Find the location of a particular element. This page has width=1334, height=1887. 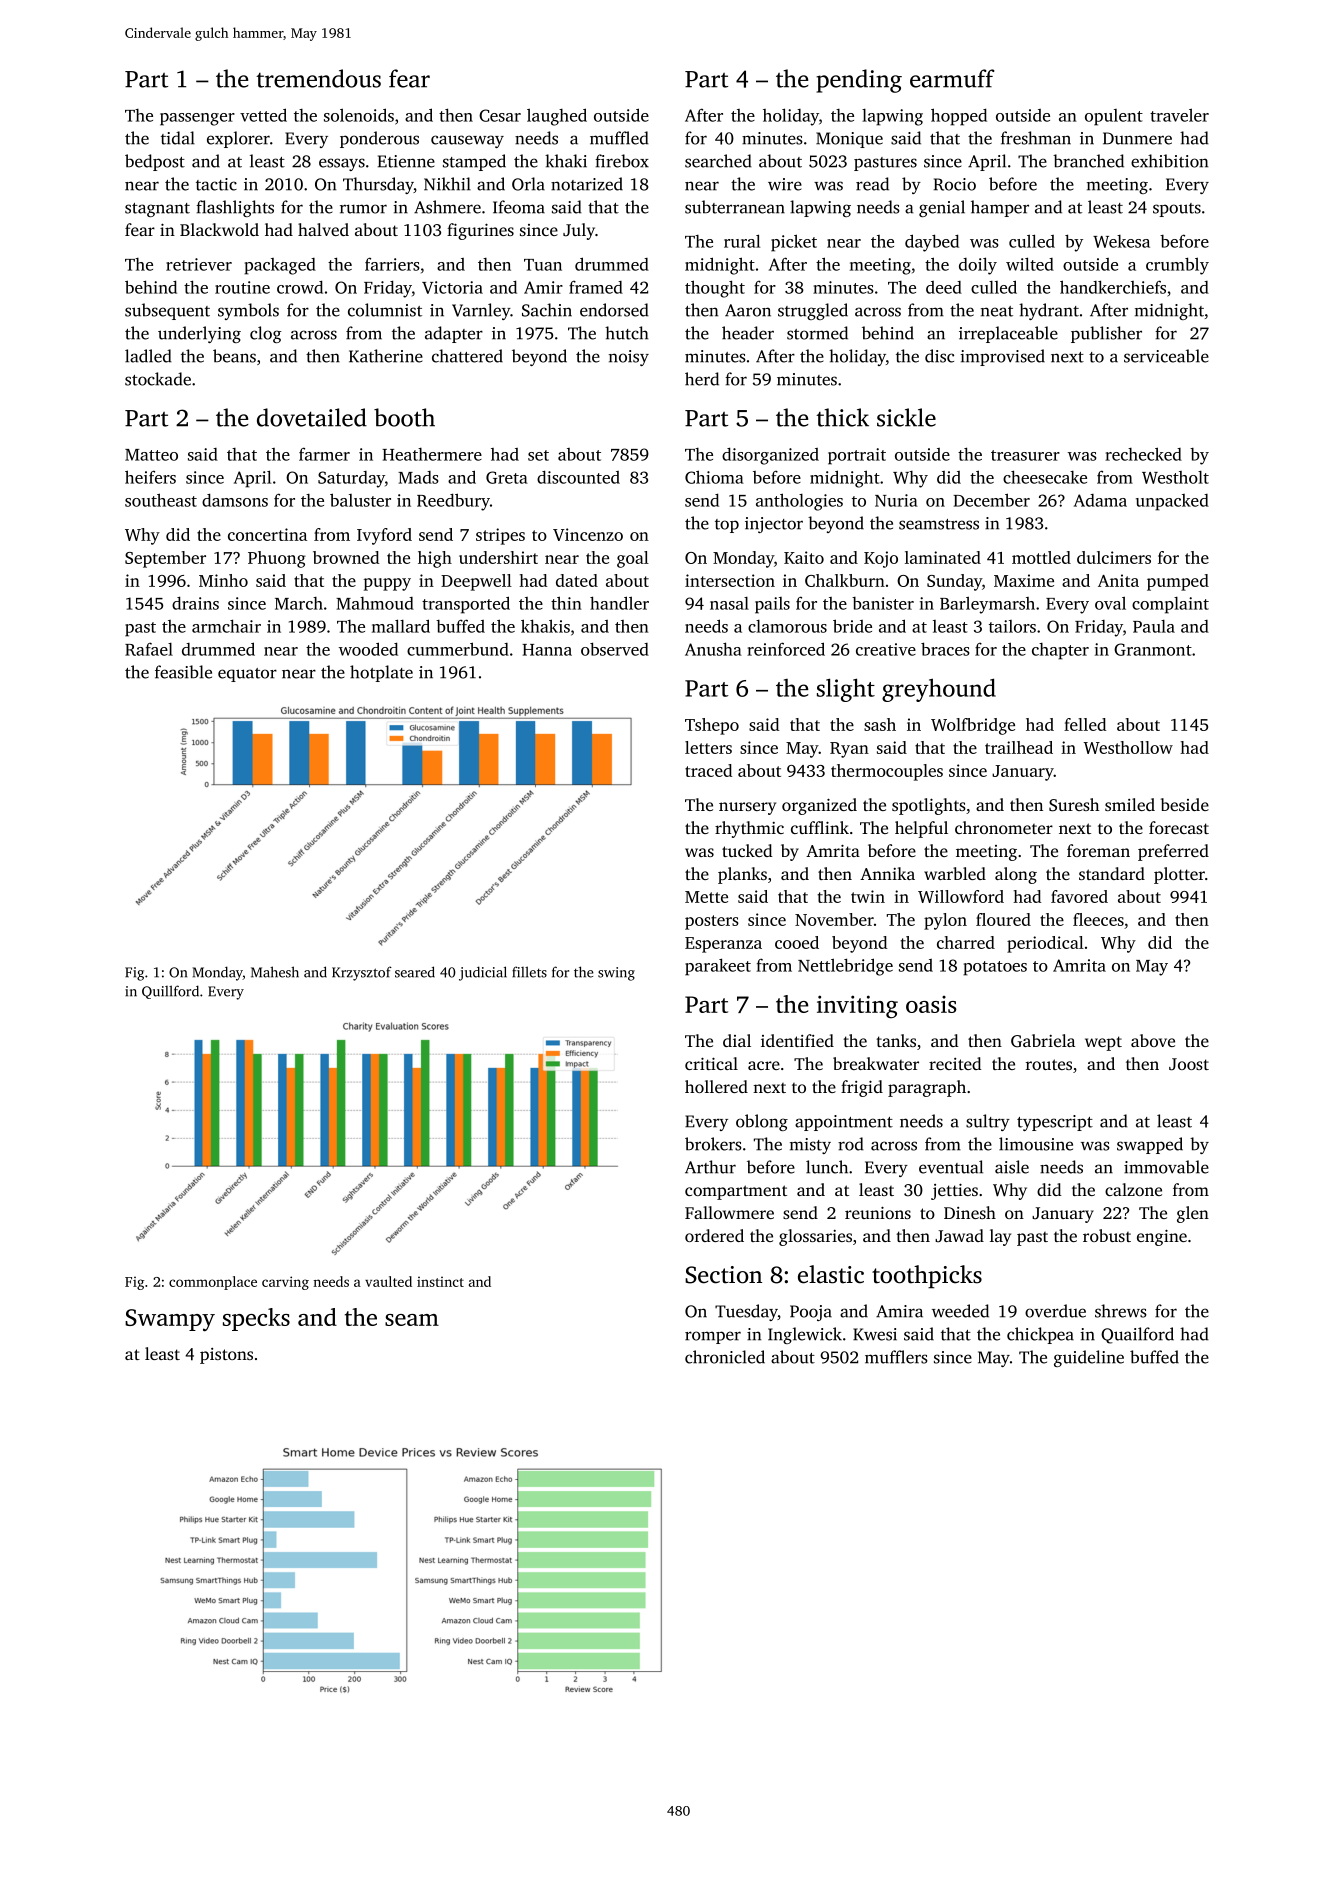

Blackwold is located at coordinates (219, 229).
